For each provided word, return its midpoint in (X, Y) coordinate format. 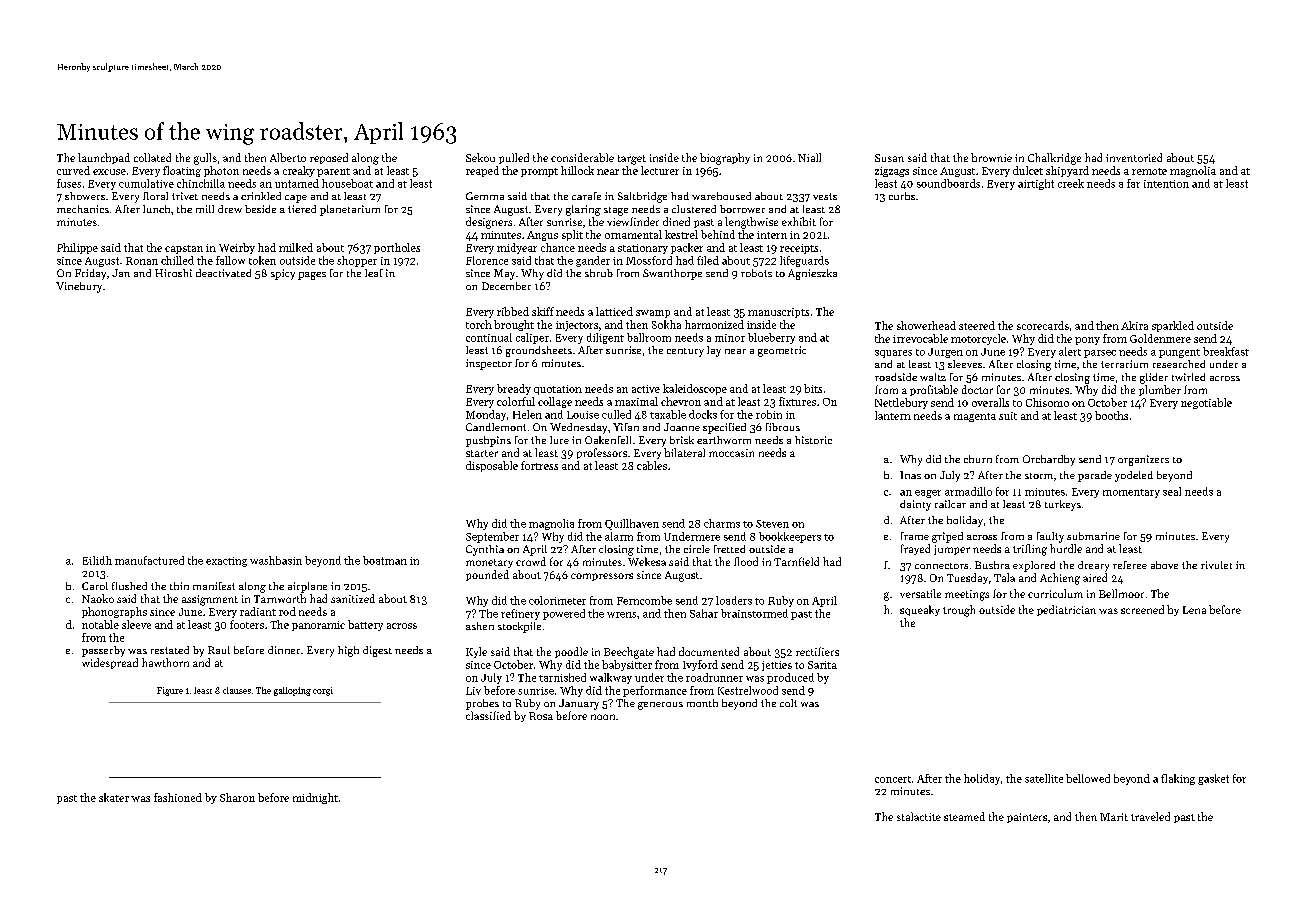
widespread (110, 663)
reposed (329, 158)
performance (655, 691)
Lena (1194, 610)
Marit (1114, 817)
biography (725, 159)
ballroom (649, 337)
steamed (964, 816)
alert (1070, 351)
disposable (492, 466)
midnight (315, 798)
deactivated (223, 273)
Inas (910, 475)
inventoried (1134, 157)
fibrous (783, 427)
